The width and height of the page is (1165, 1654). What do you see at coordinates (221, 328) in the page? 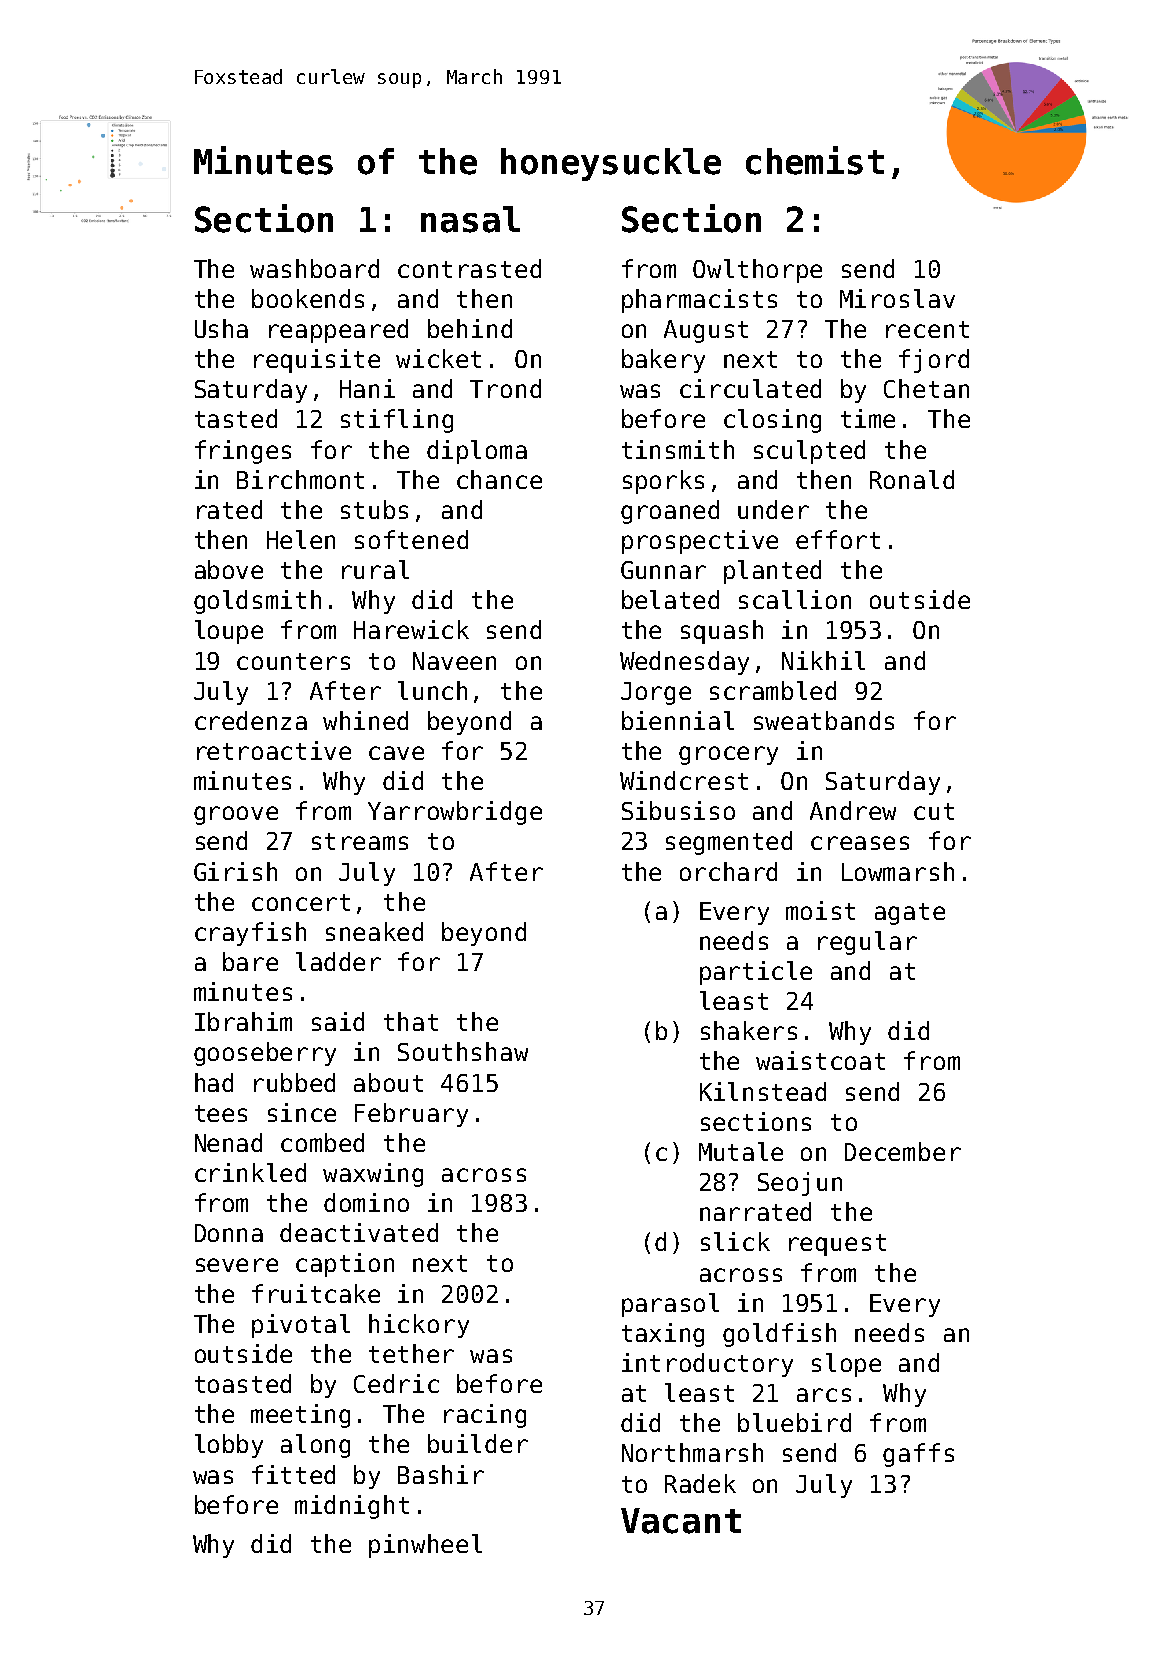
I see `Usha` at bounding box center [221, 328].
